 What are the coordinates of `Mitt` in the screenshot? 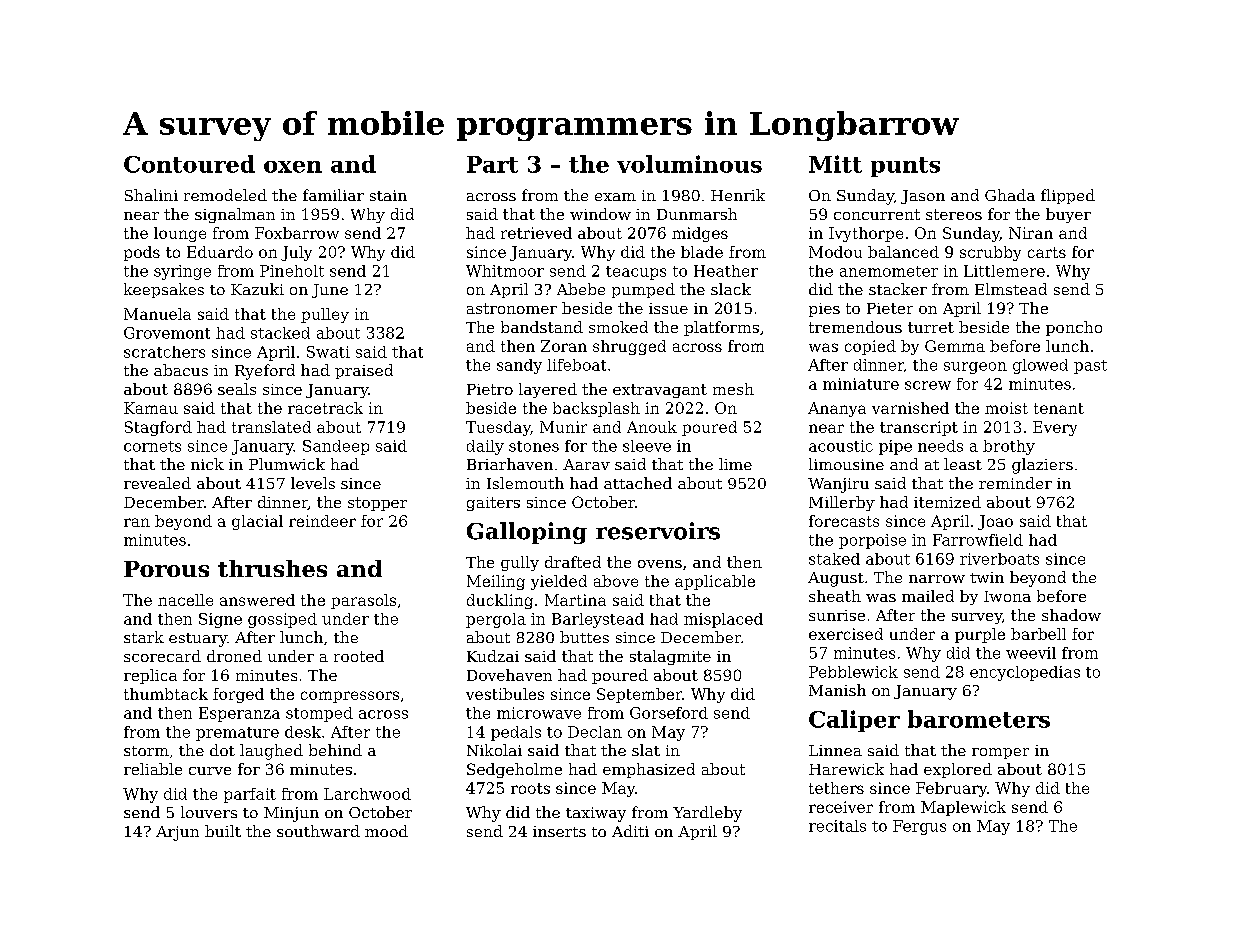 It's located at (835, 164).
